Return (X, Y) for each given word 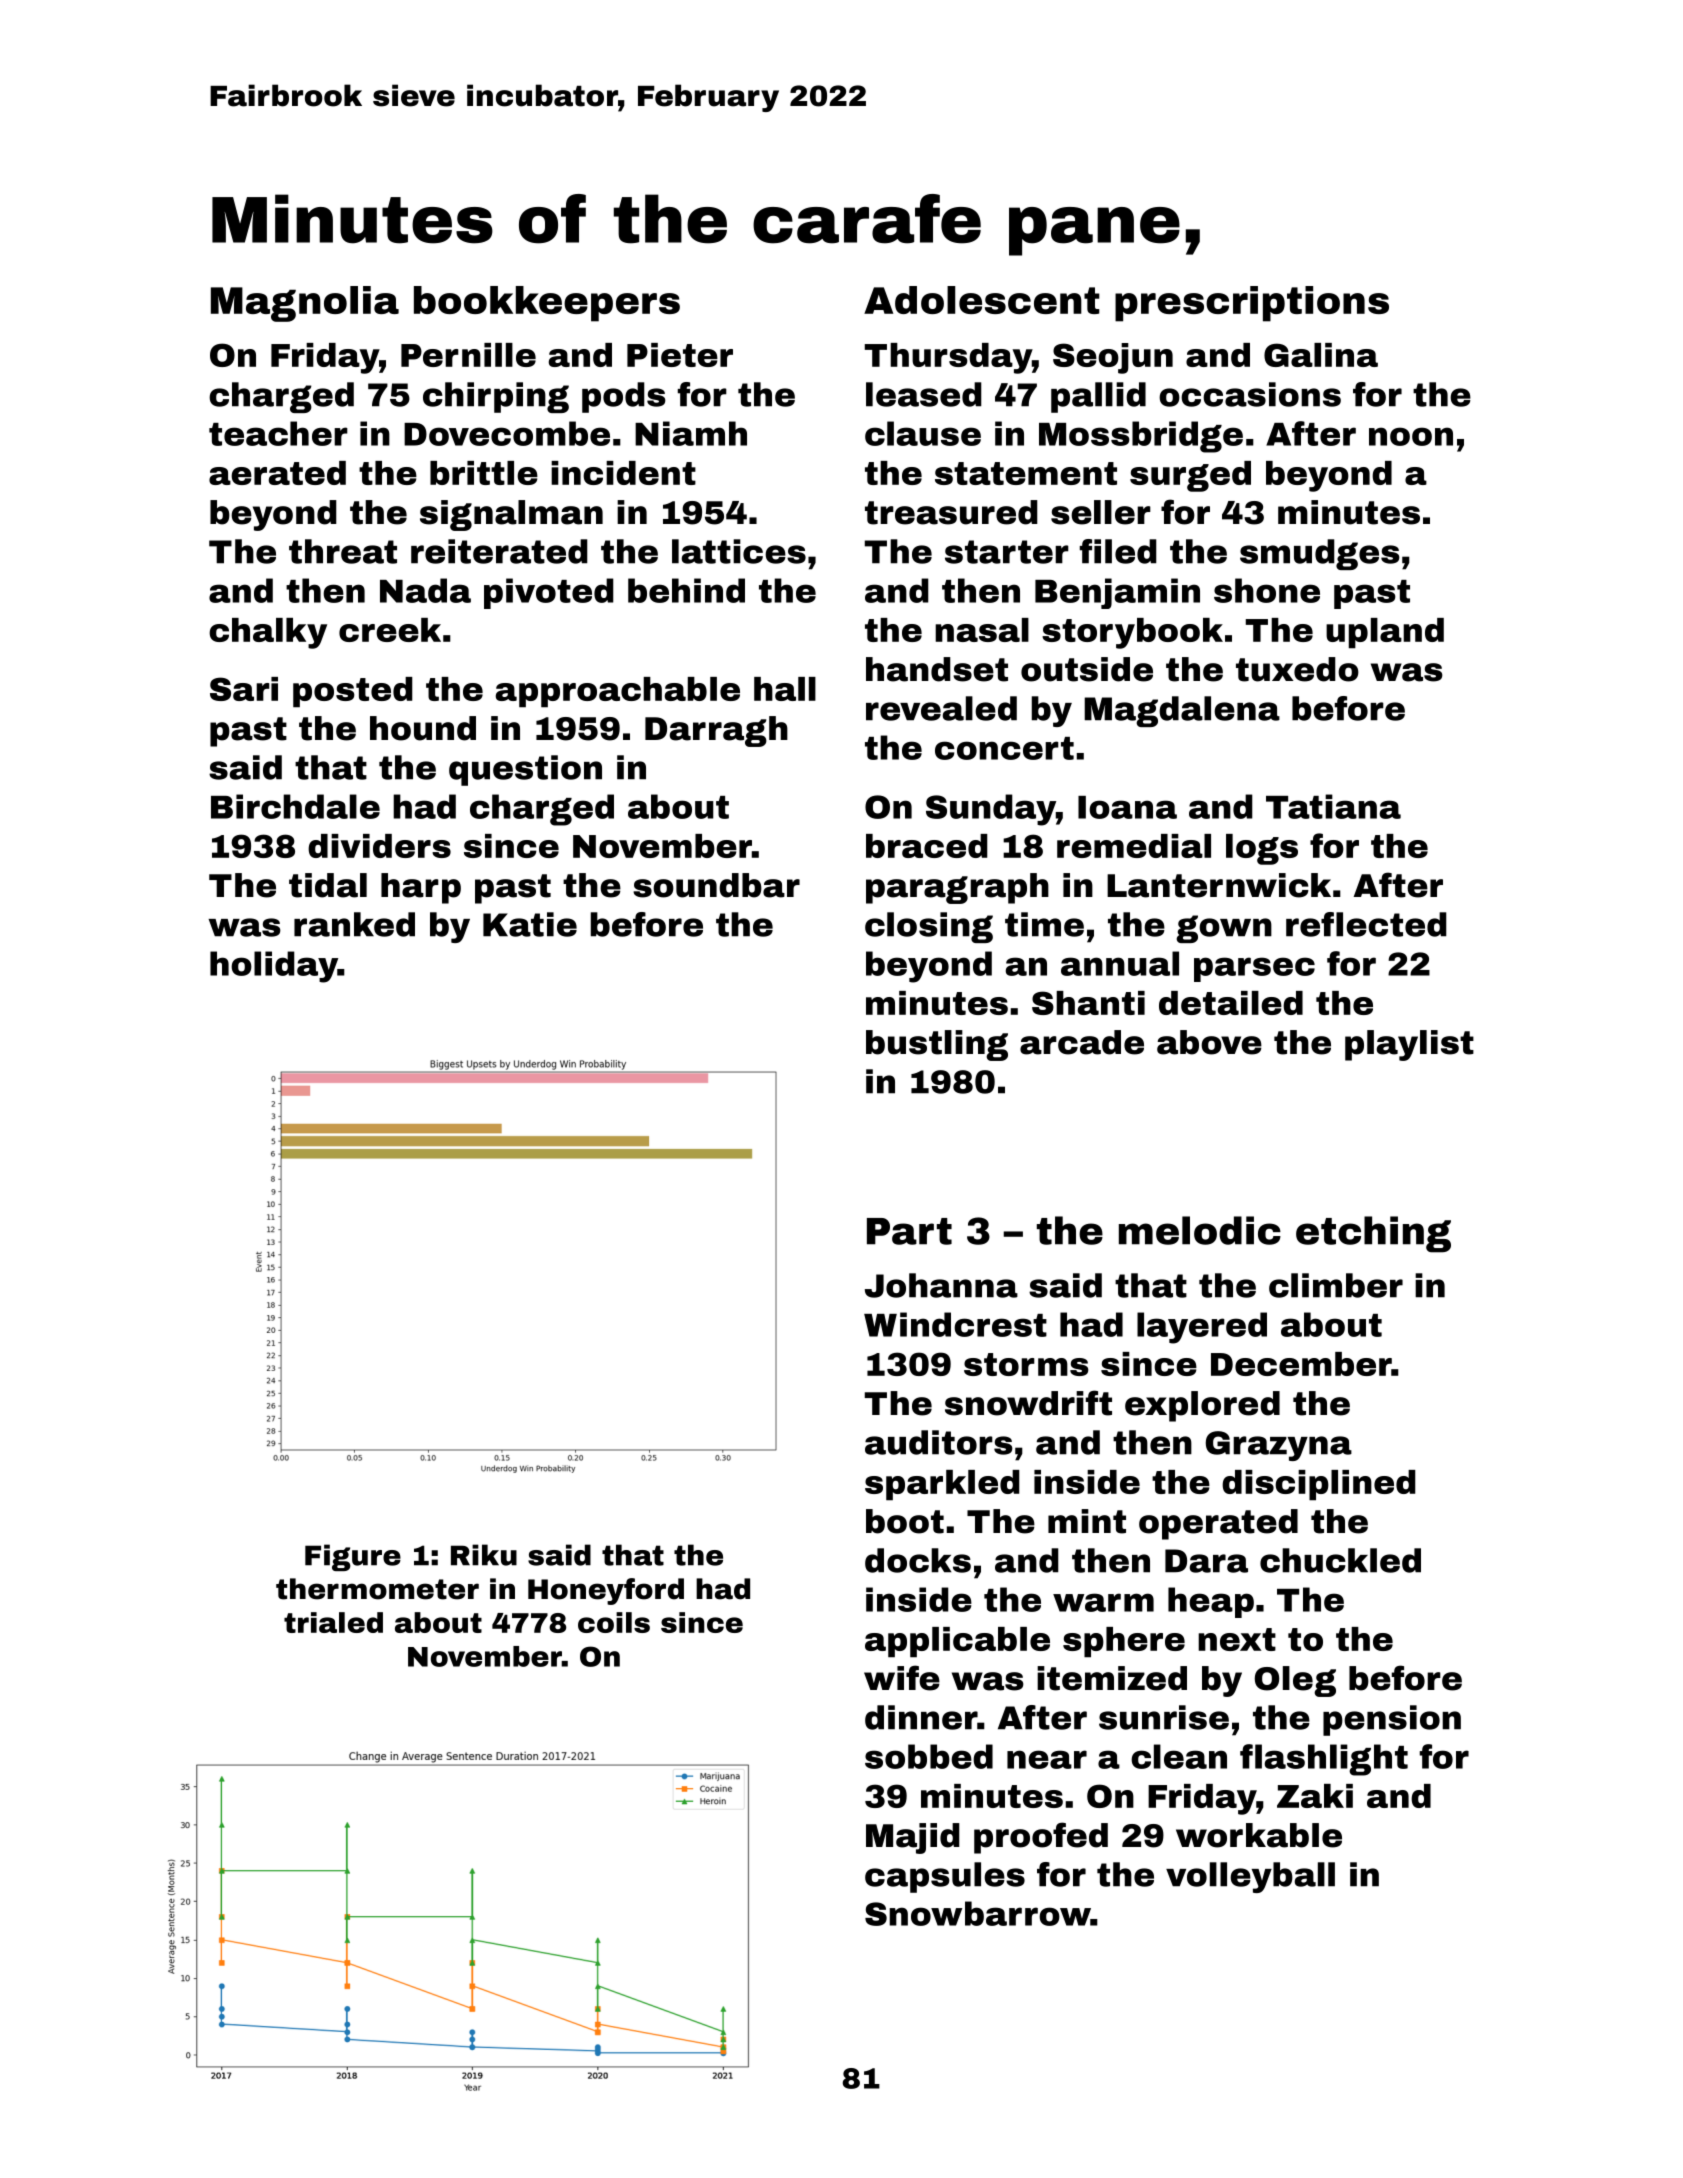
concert (1004, 748)
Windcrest (955, 1324)
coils (614, 1622)
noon (1411, 436)
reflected (1366, 924)
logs (1262, 849)
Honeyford (606, 1591)
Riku (484, 1555)
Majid (913, 1838)
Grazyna (1279, 1446)
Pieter (680, 355)
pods (624, 397)
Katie (530, 924)
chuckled (1340, 1560)
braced (927, 846)
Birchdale (295, 806)
